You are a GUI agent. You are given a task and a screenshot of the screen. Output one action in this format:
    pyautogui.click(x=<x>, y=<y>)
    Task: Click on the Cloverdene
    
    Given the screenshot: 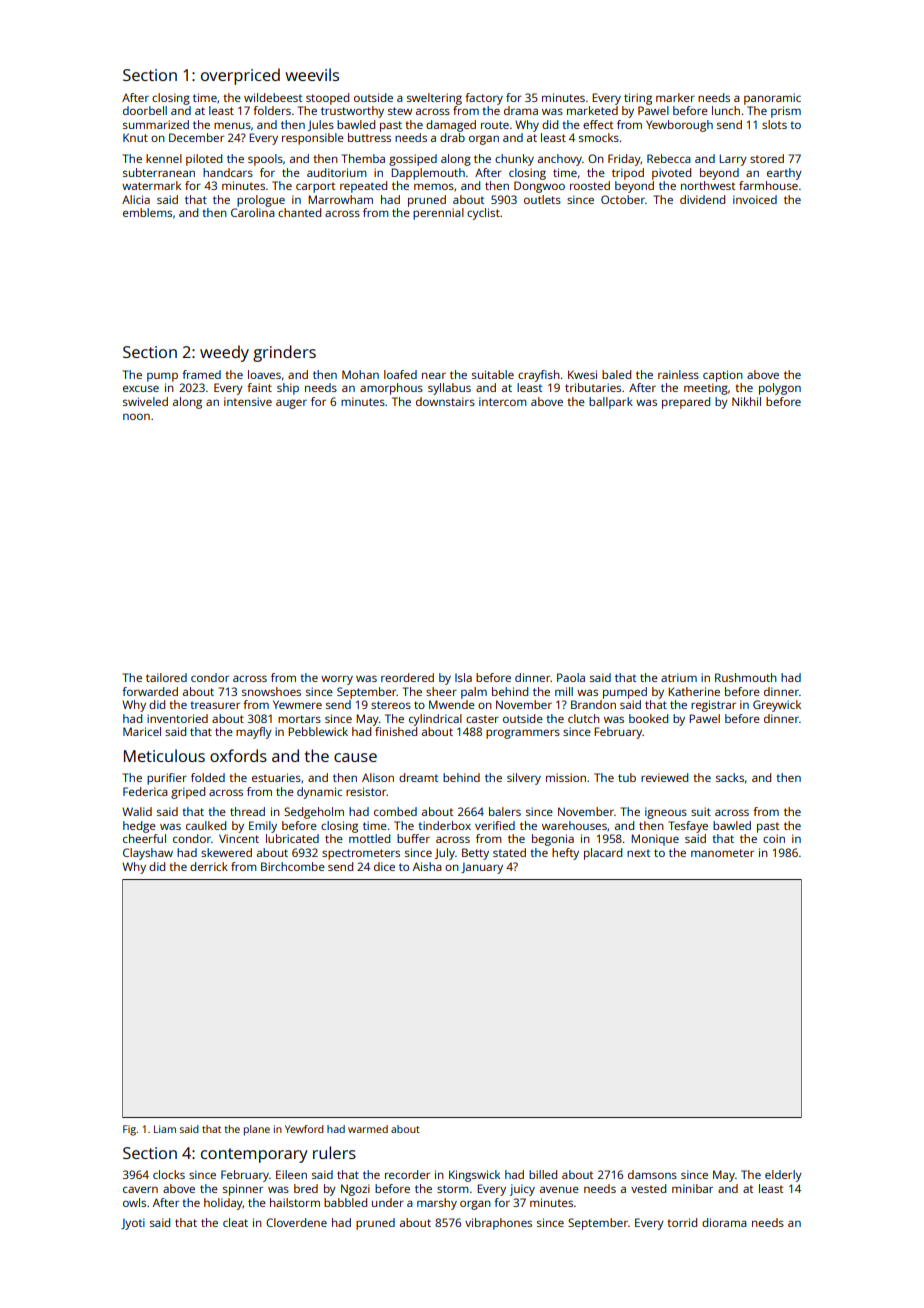 What is the action you would take?
    pyautogui.click(x=296, y=1222)
